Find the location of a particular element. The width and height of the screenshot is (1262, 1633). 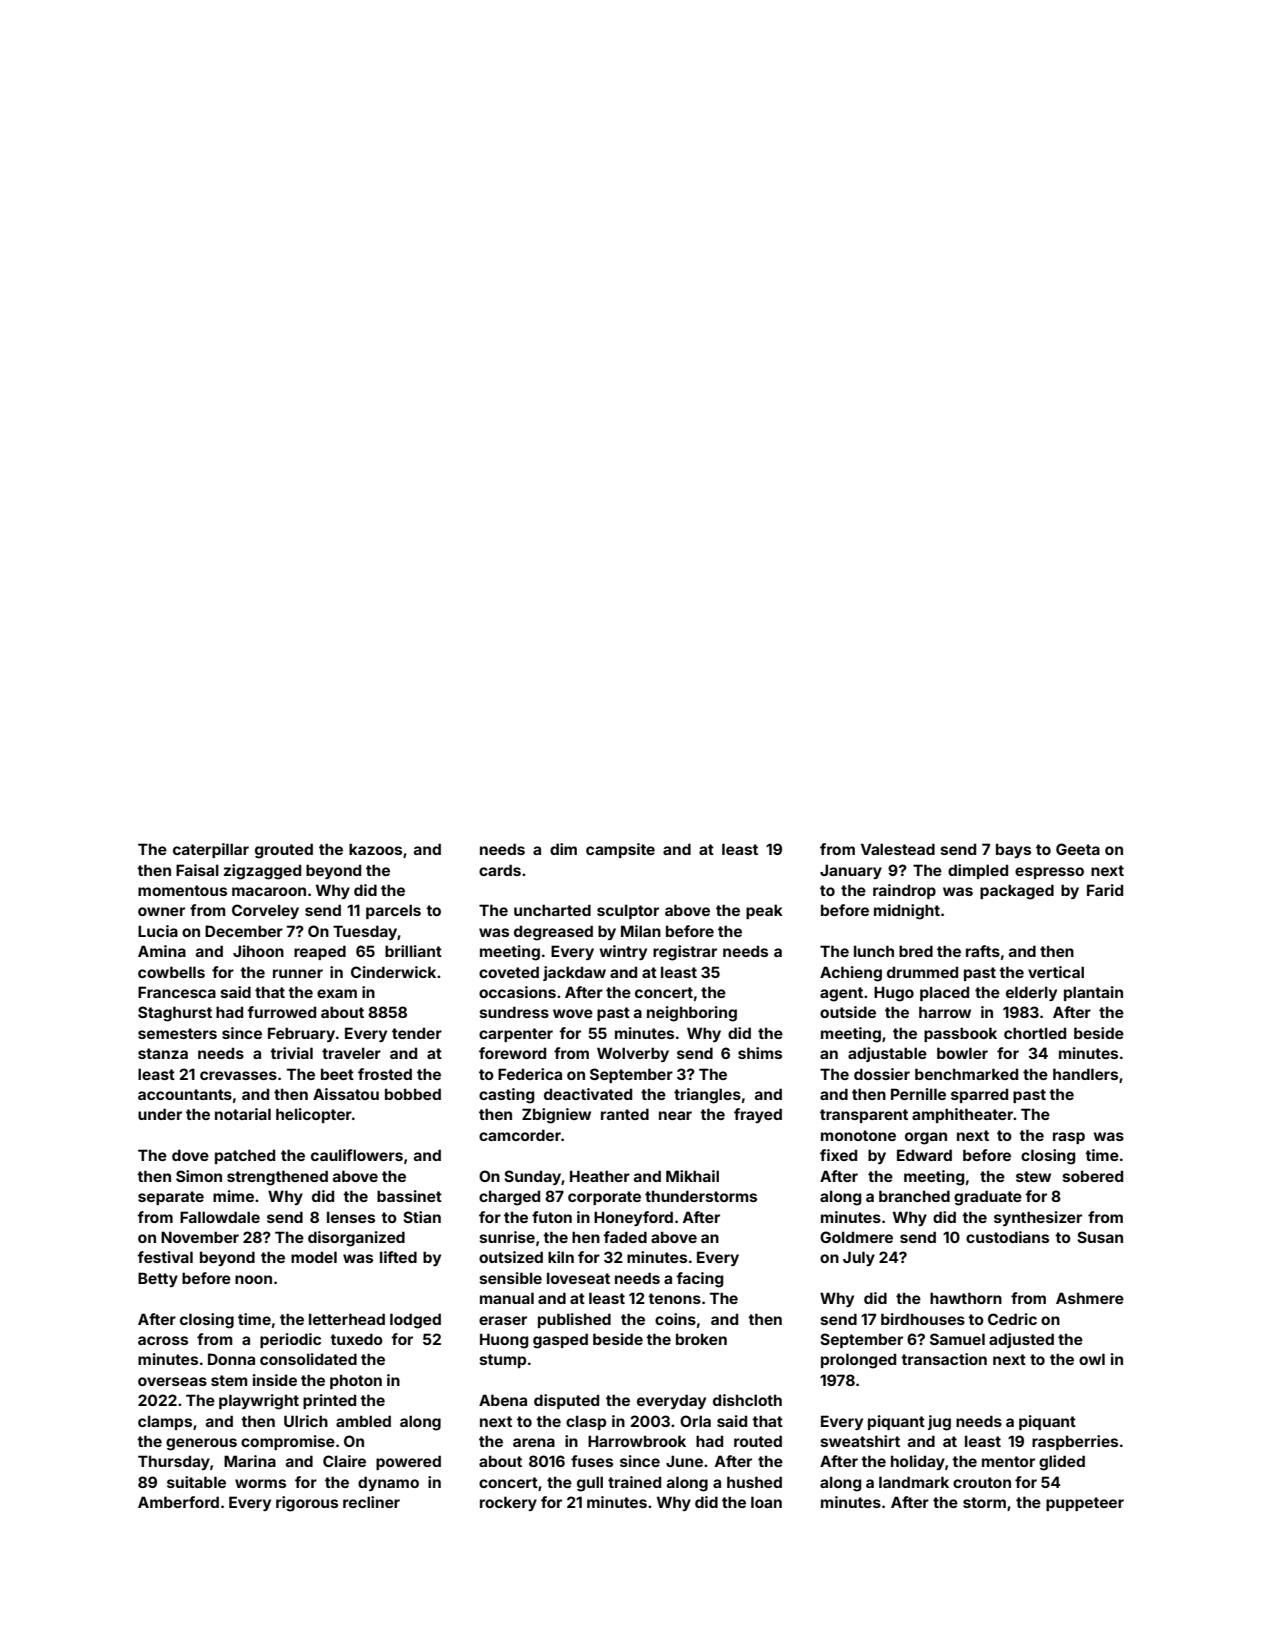

adjusted is located at coordinates (1021, 1340).
